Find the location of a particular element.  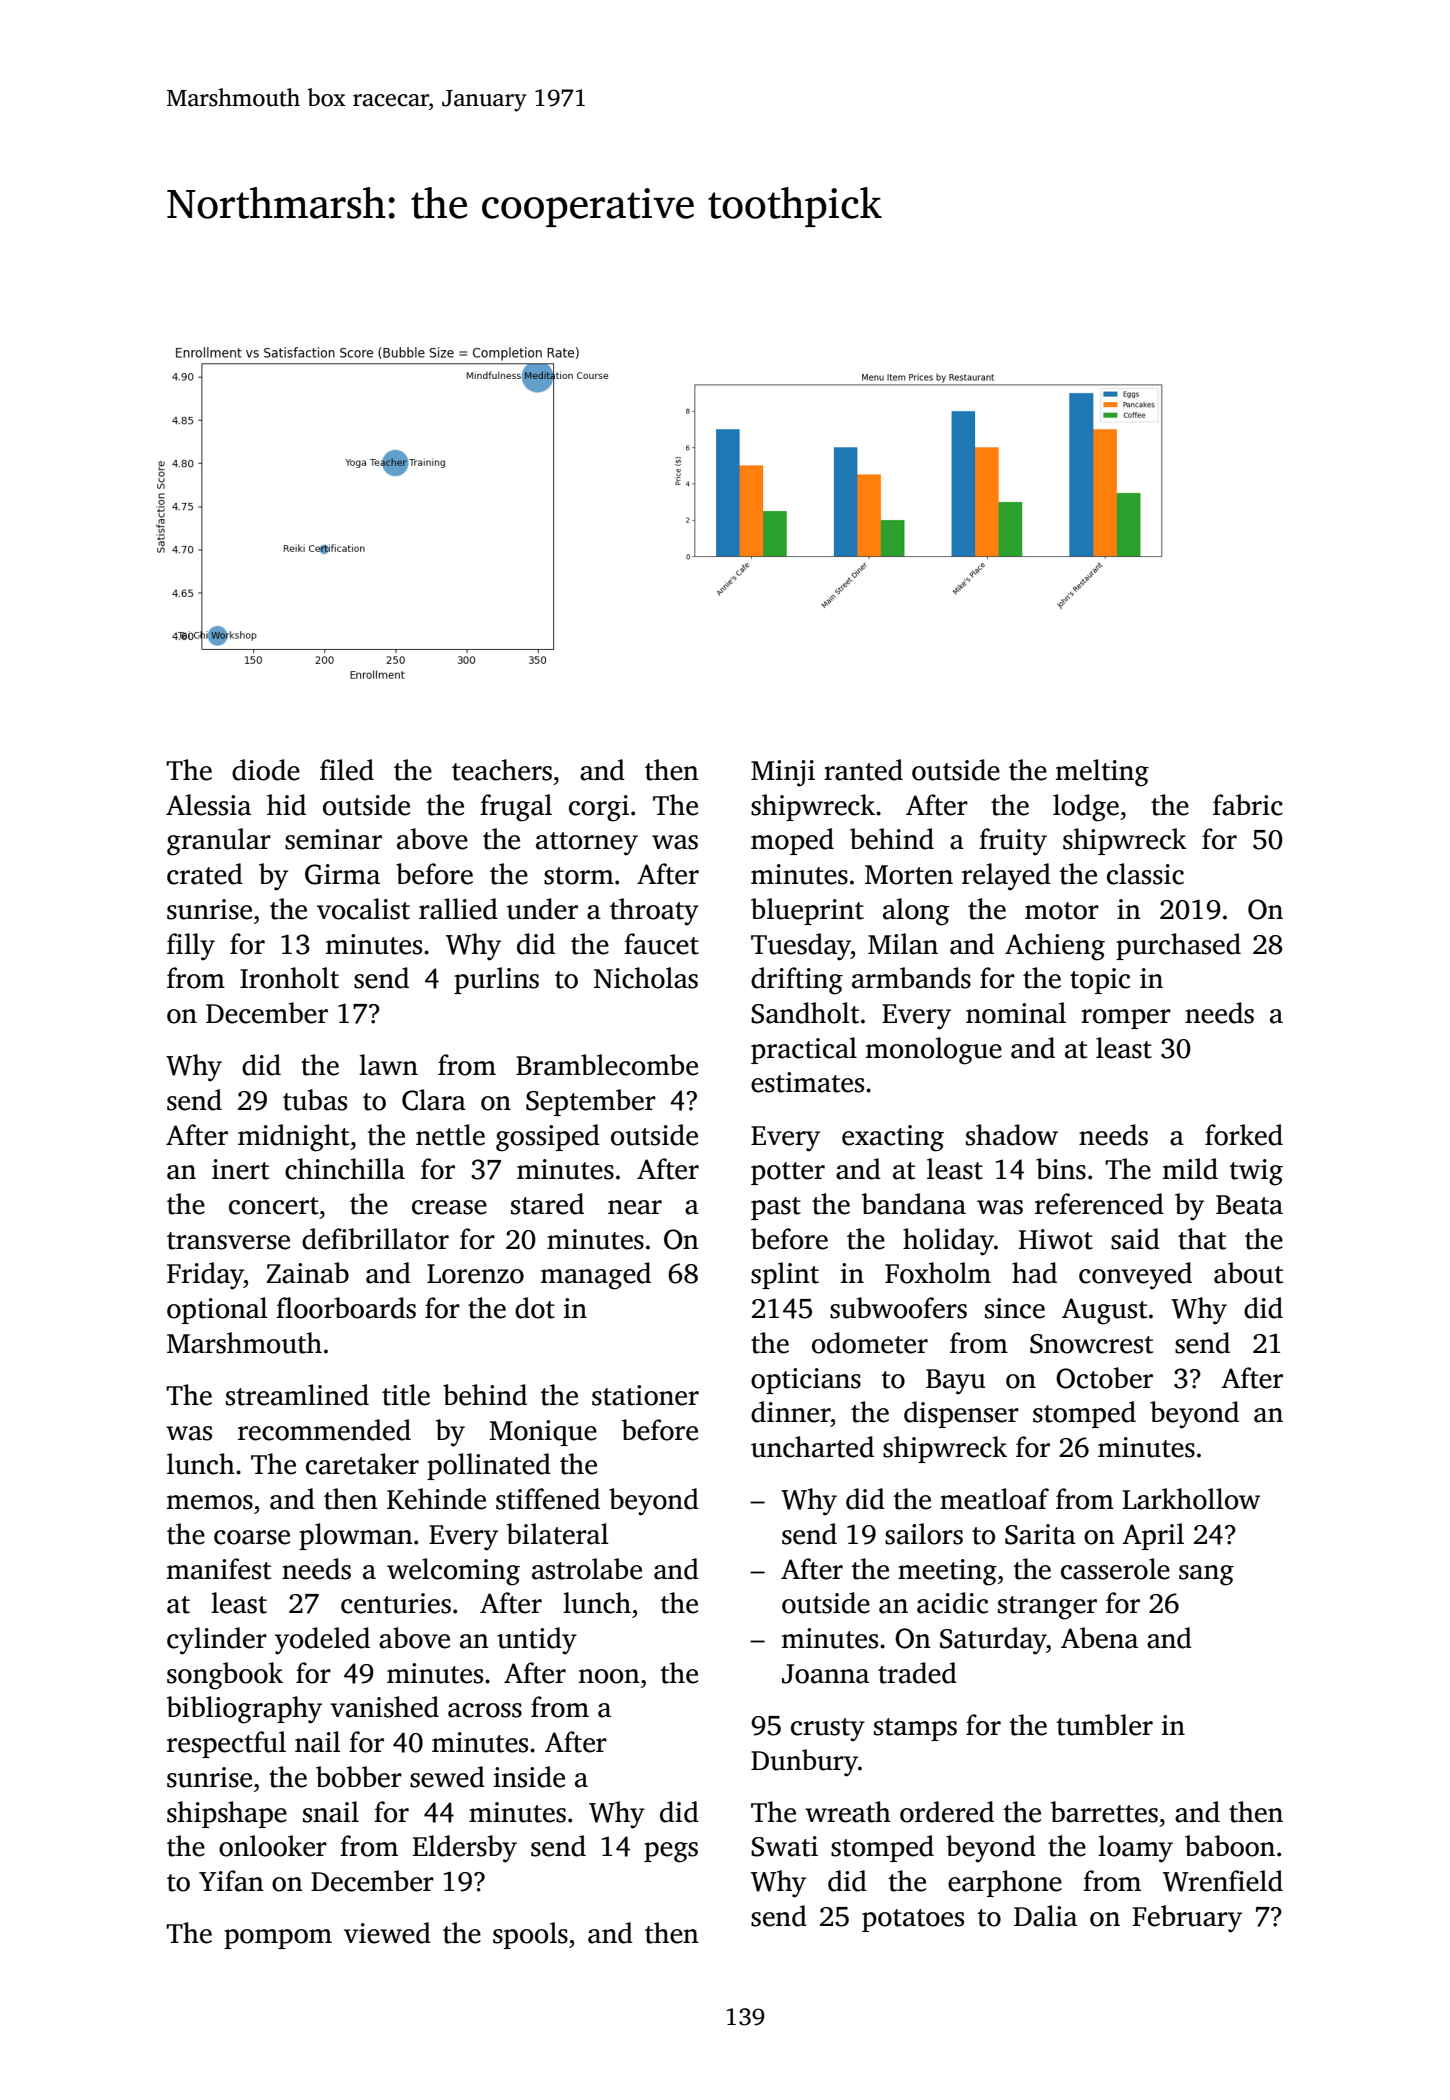

Dalia is located at coordinates (1045, 1916).
